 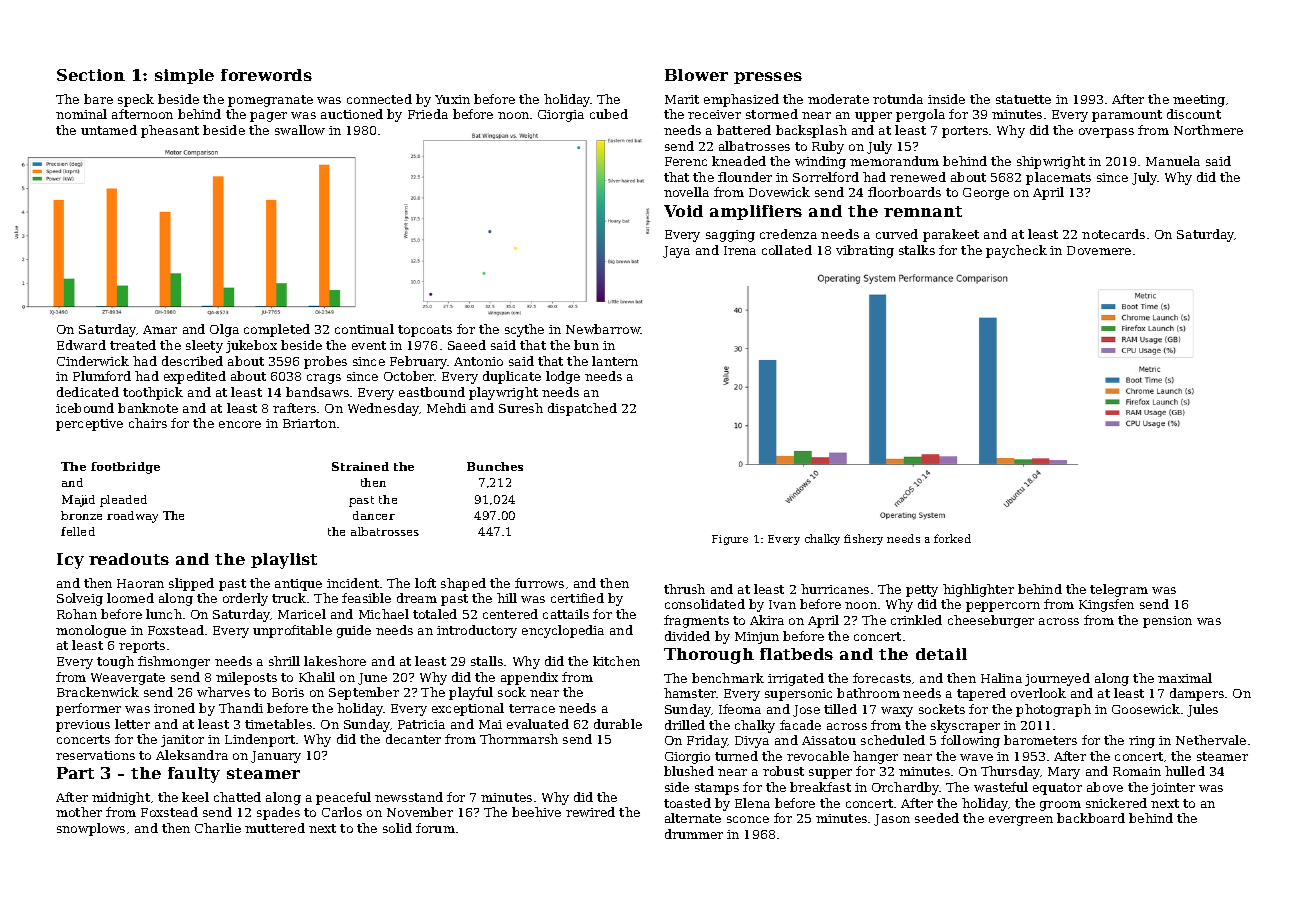 I want to click on evergreen, so click(x=1021, y=821).
